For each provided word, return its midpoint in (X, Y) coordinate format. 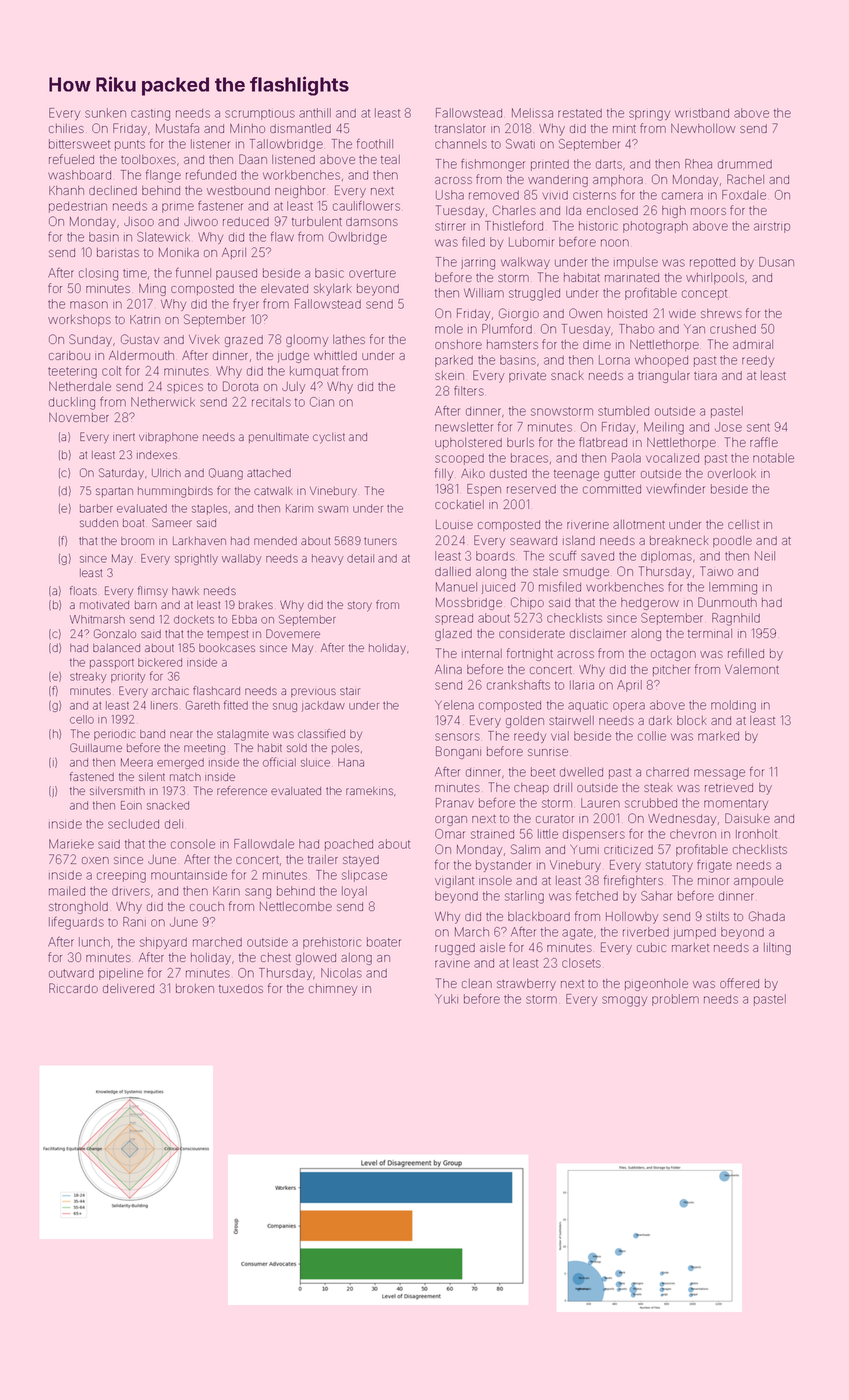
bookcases (227, 648)
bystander (504, 866)
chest (276, 957)
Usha (450, 195)
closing (98, 274)
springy (649, 115)
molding (733, 706)
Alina (448, 669)
